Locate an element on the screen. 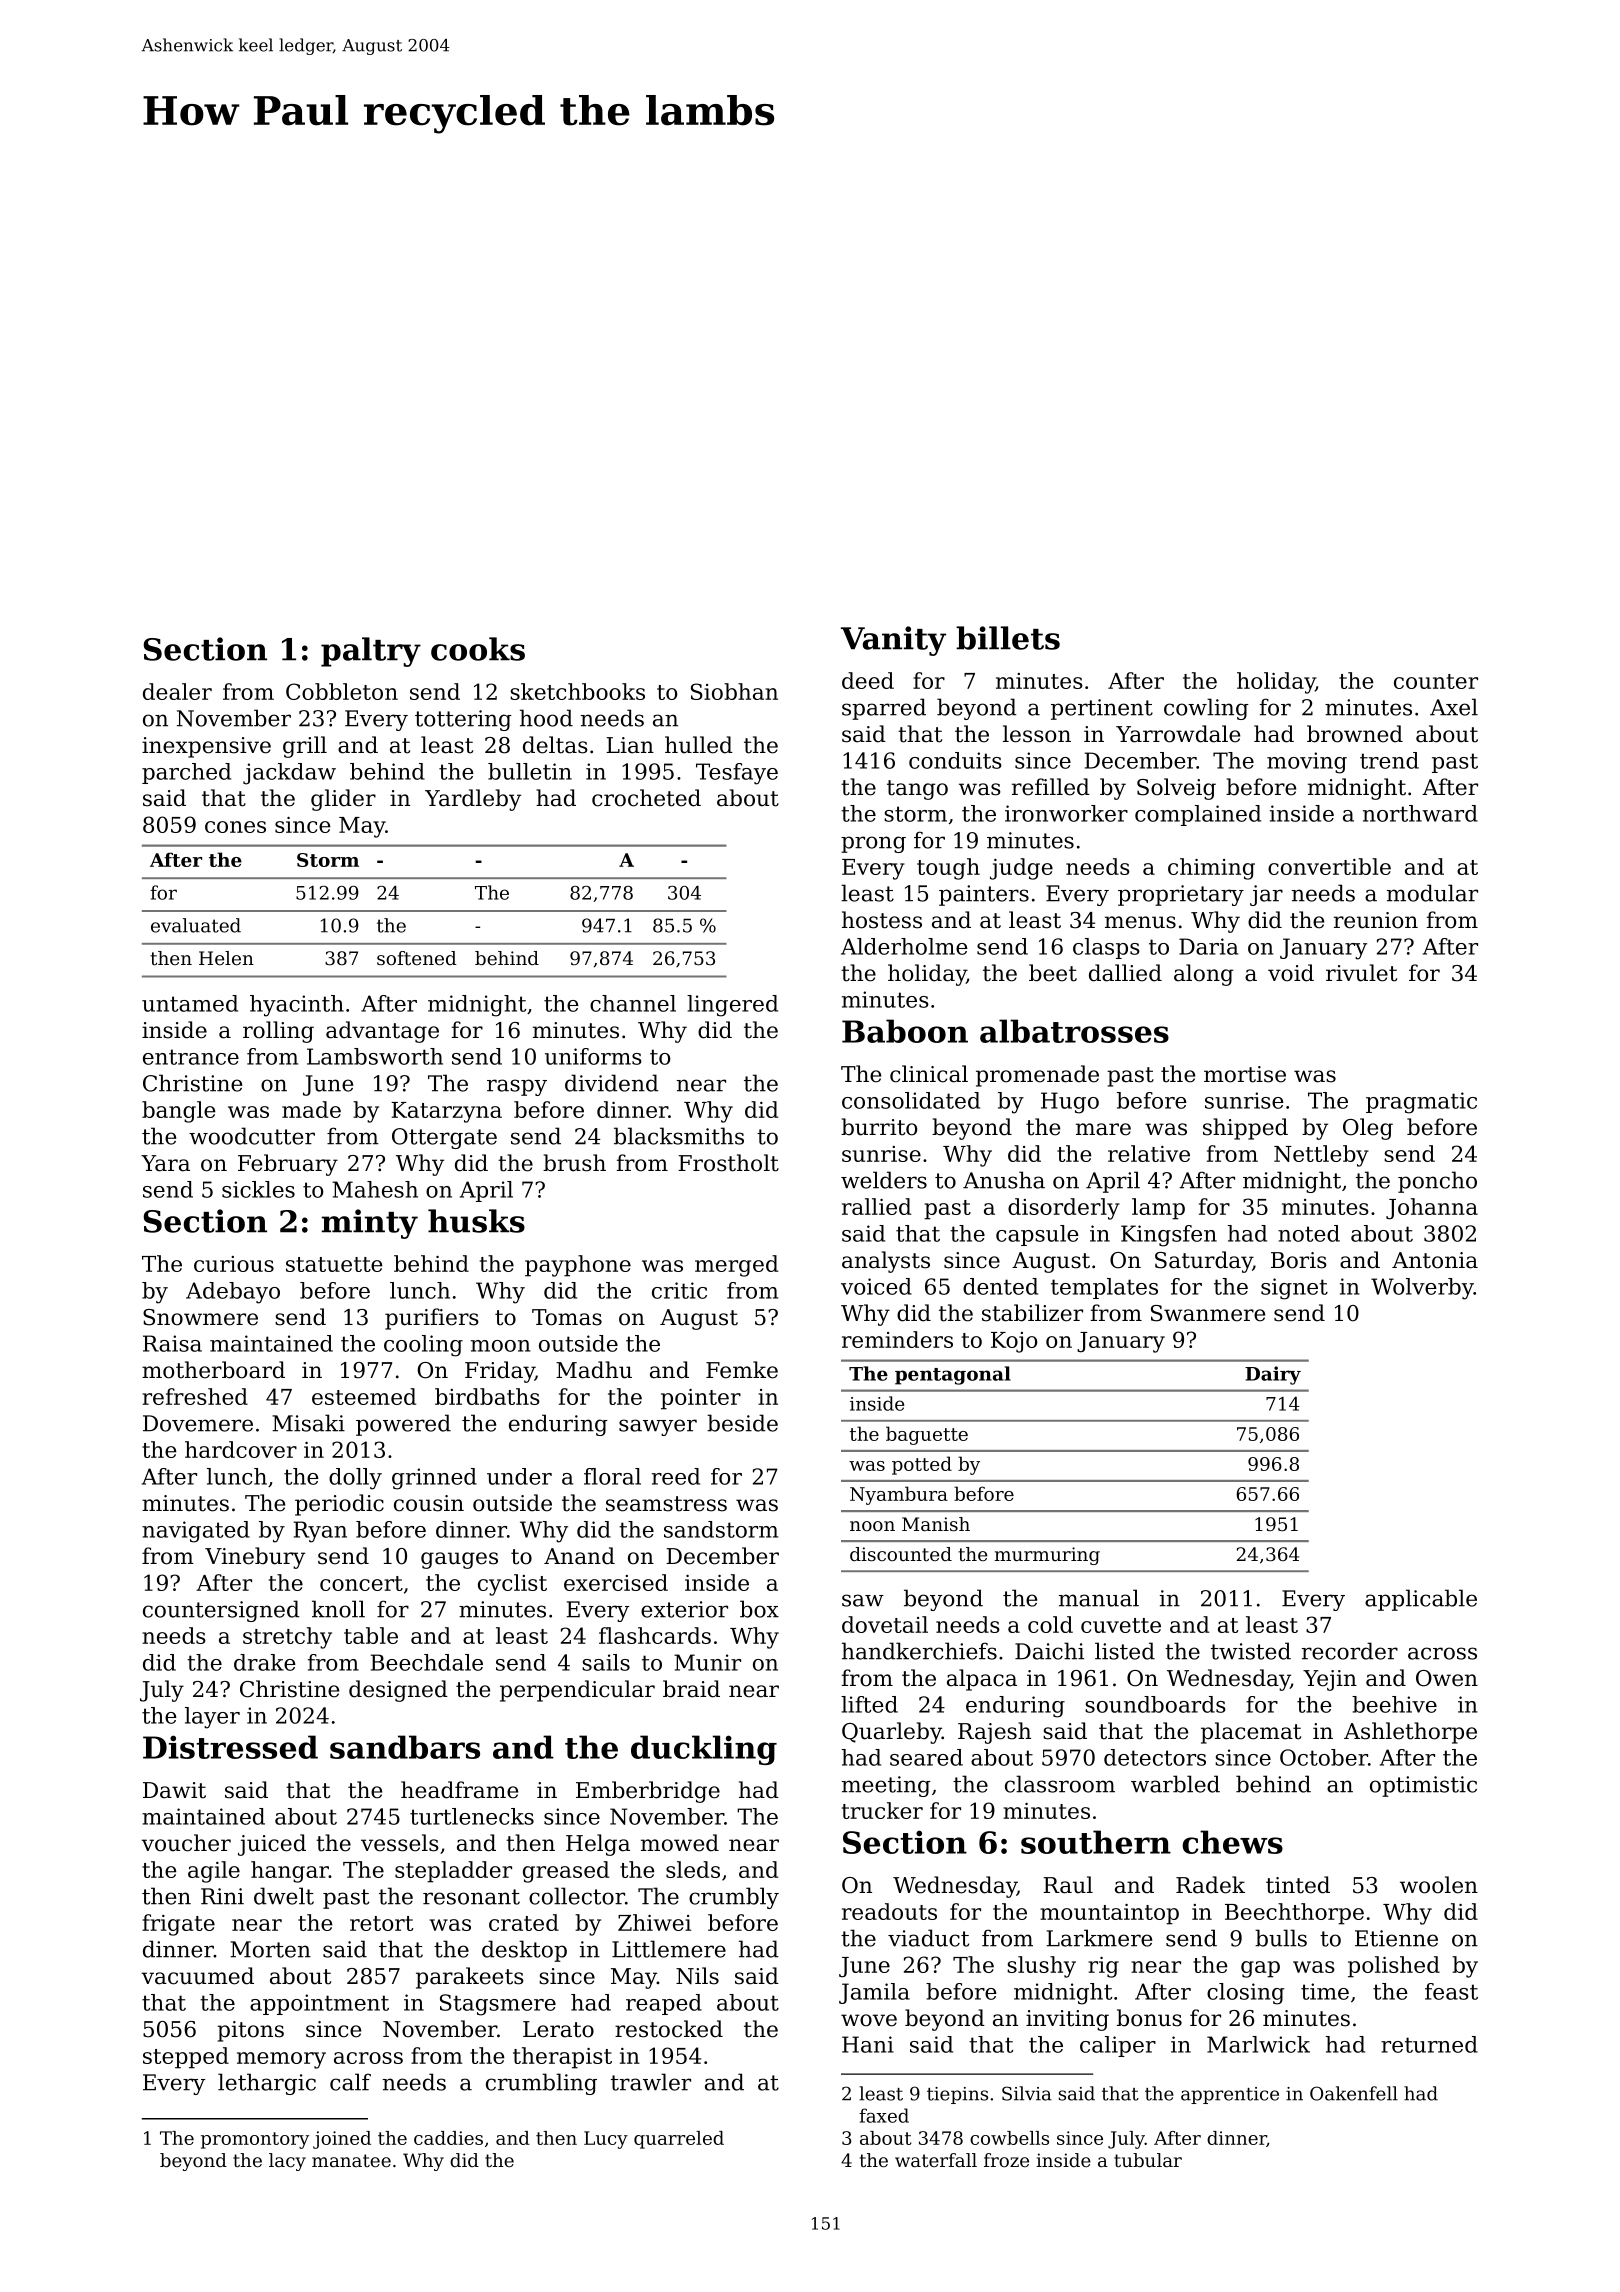 The width and height of the screenshot is (1620, 2292). stepped is located at coordinates (186, 2058).
